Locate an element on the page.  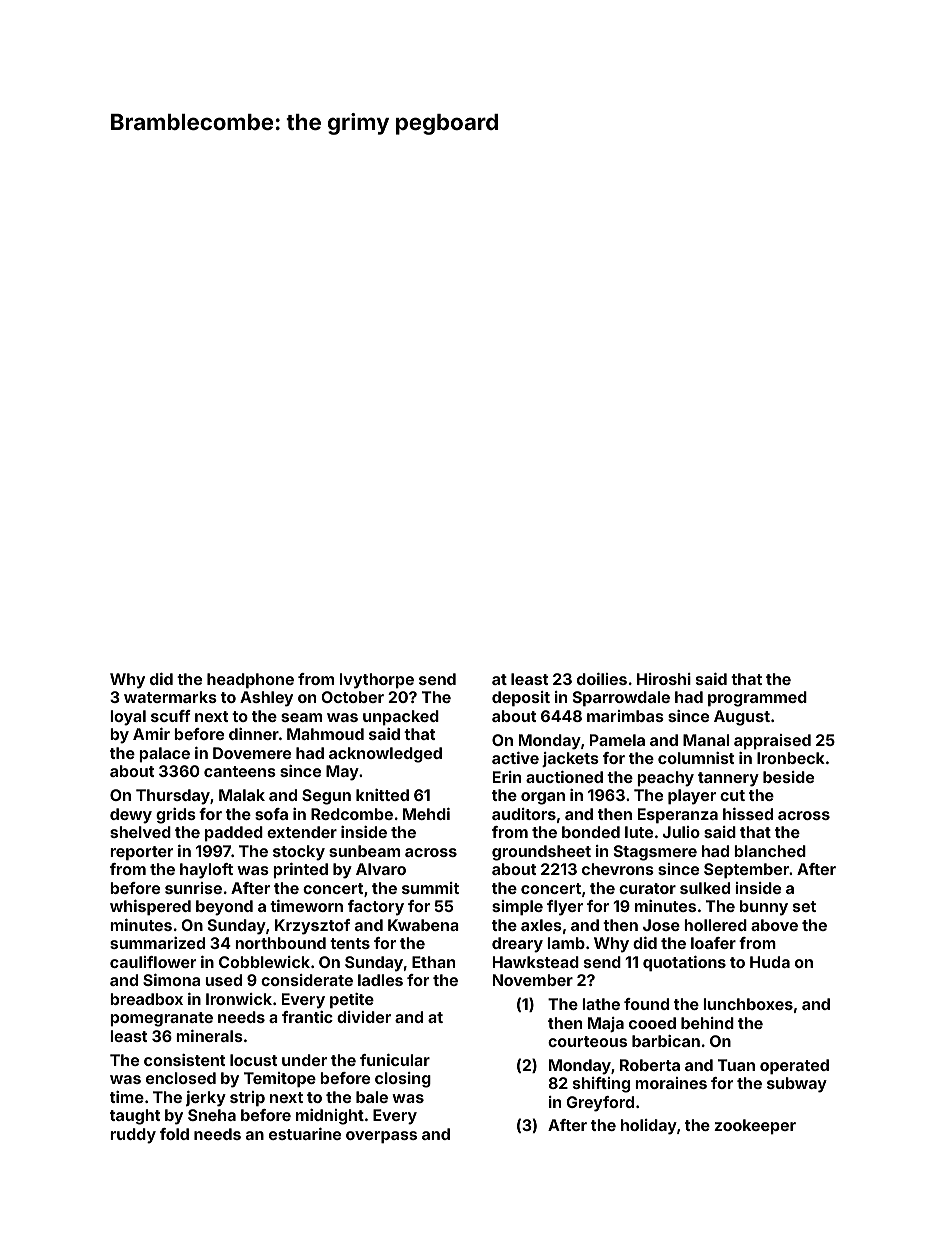
active is located at coordinates (515, 758).
